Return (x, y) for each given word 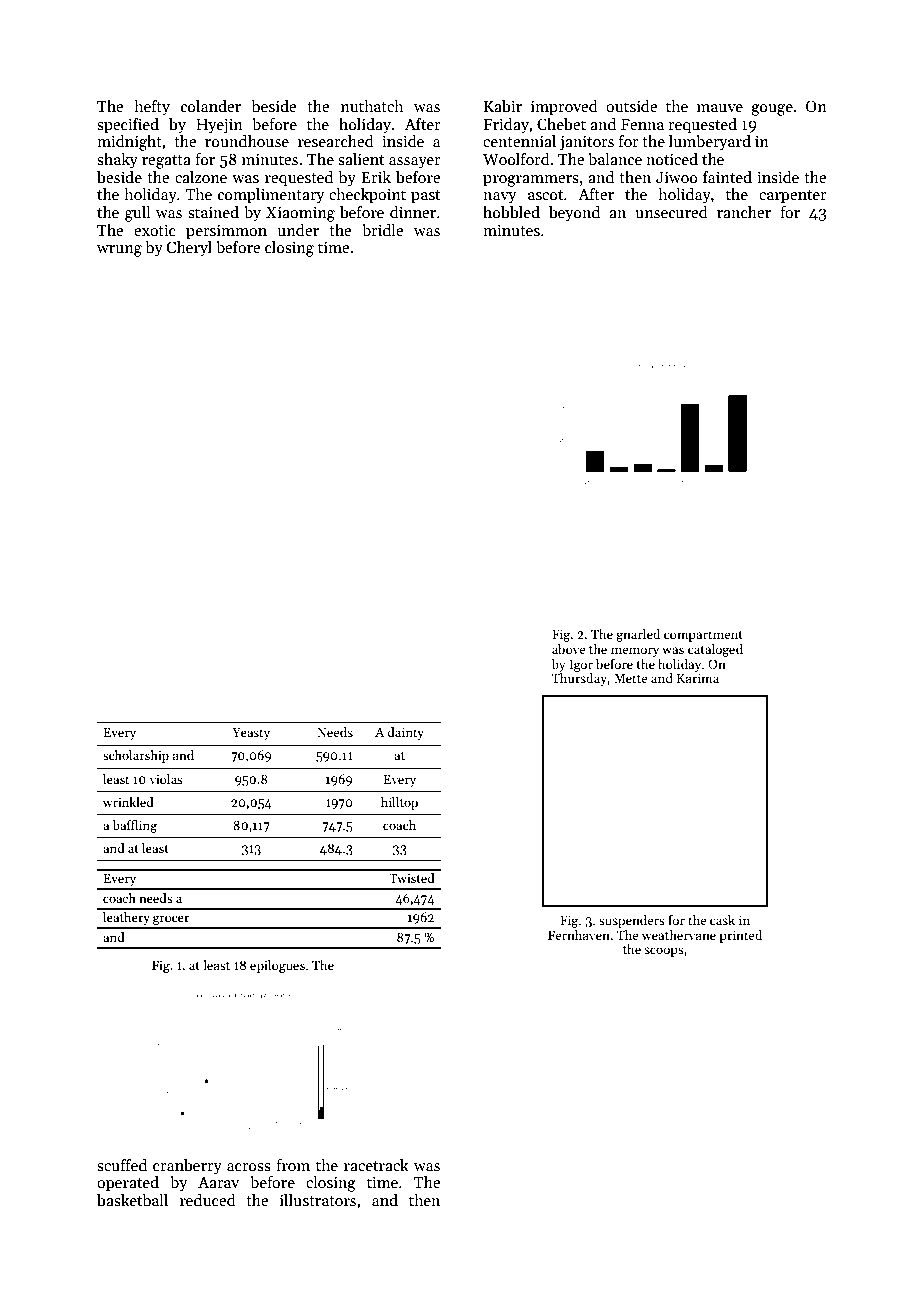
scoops (664, 952)
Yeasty (251, 734)
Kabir (503, 106)
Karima (698, 678)
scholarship (136, 756)
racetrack (376, 1165)
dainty (406, 733)
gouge (772, 110)
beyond (574, 214)
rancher (744, 212)
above (569, 649)
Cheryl (189, 249)
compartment (703, 636)
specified (128, 126)
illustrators (318, 1200)
